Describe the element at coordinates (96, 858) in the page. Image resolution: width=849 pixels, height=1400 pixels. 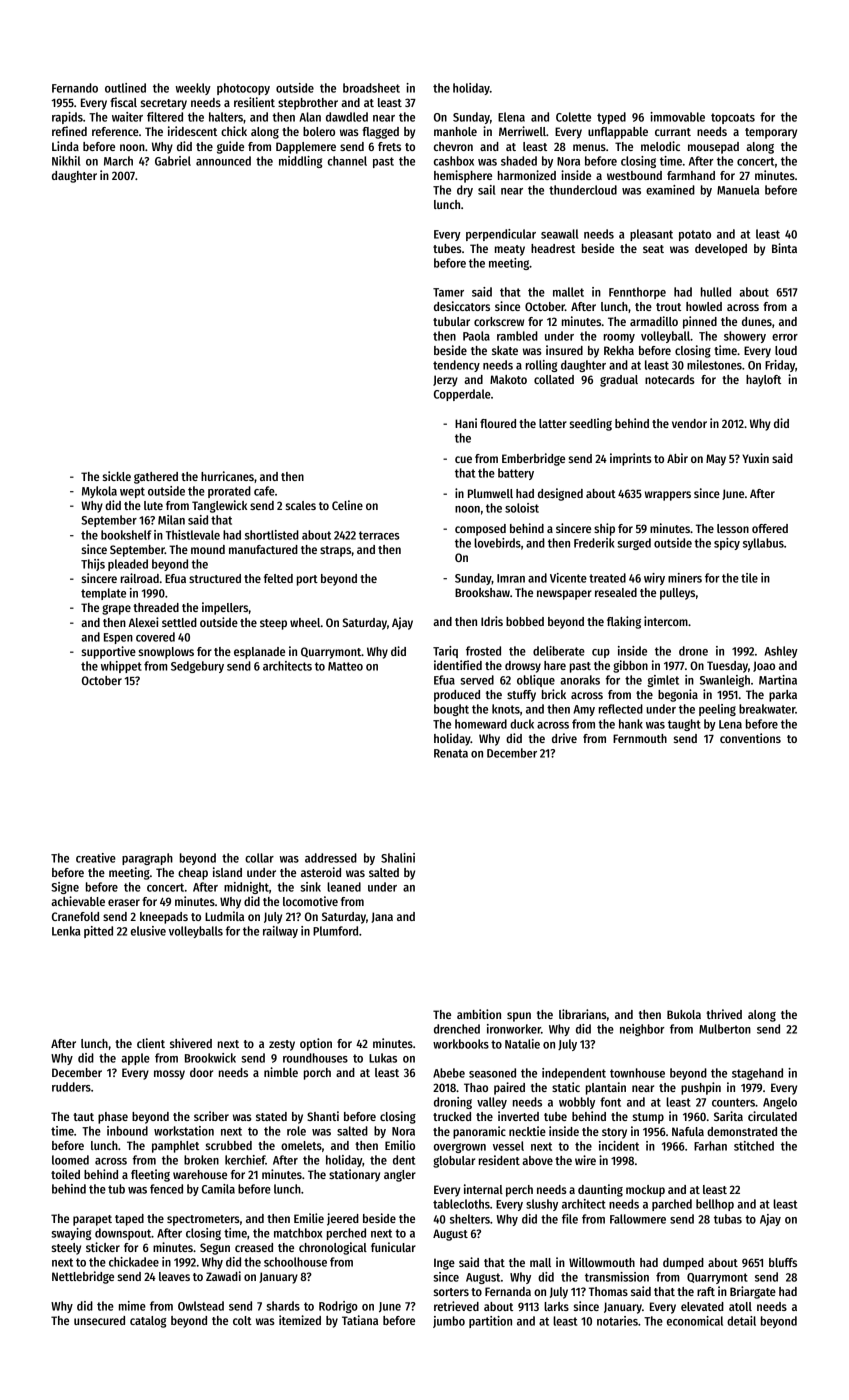
I see `creative` at that location.
